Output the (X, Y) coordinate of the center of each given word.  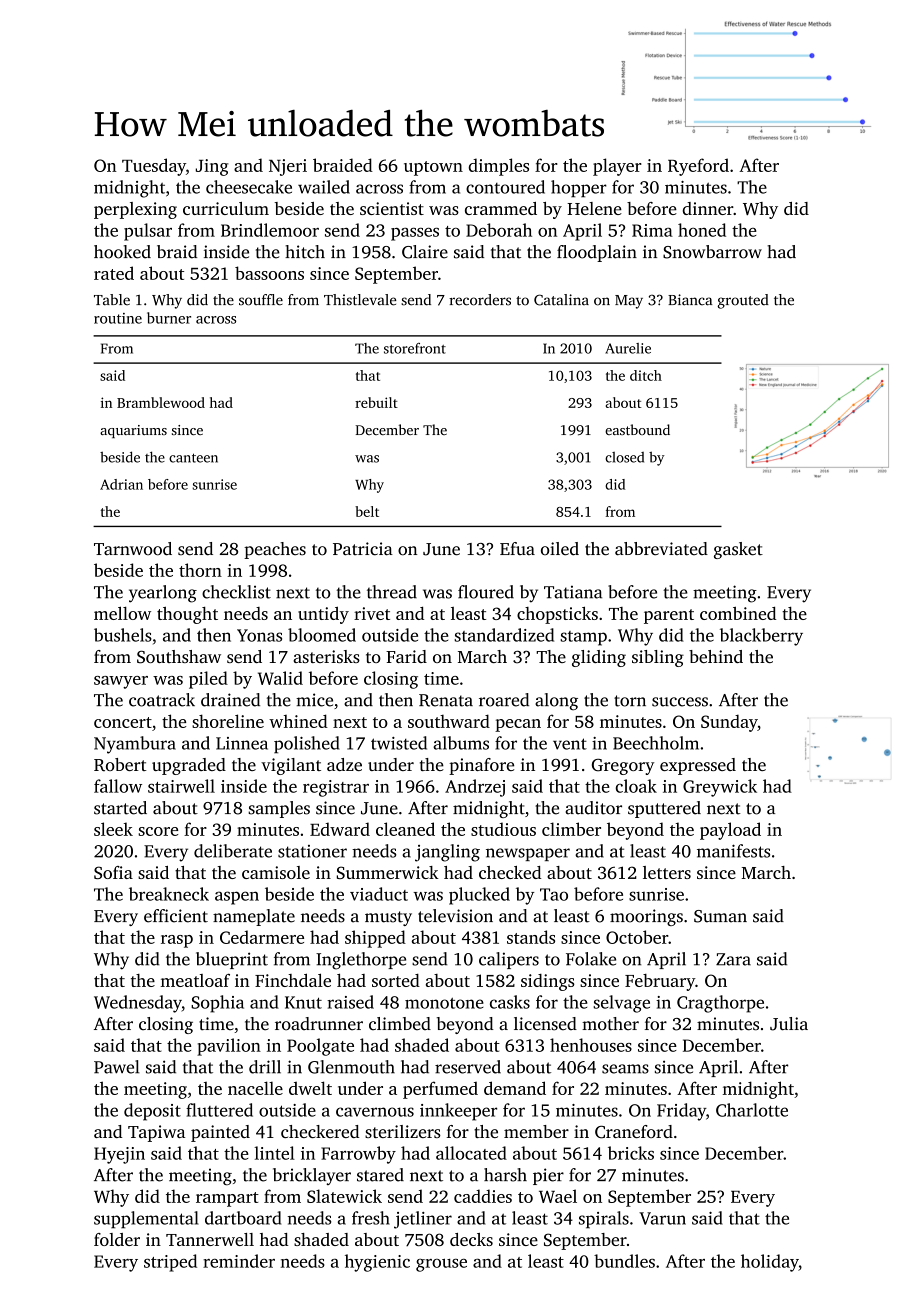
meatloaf (195, 980)
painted (220, 1133)
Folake (591, 959)
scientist (392, 208)
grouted (743, 301)
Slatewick (344, 1196)
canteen (193, 458)
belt (367, 511)
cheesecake (249, 187)
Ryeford (698, 167)
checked (510, 872)
